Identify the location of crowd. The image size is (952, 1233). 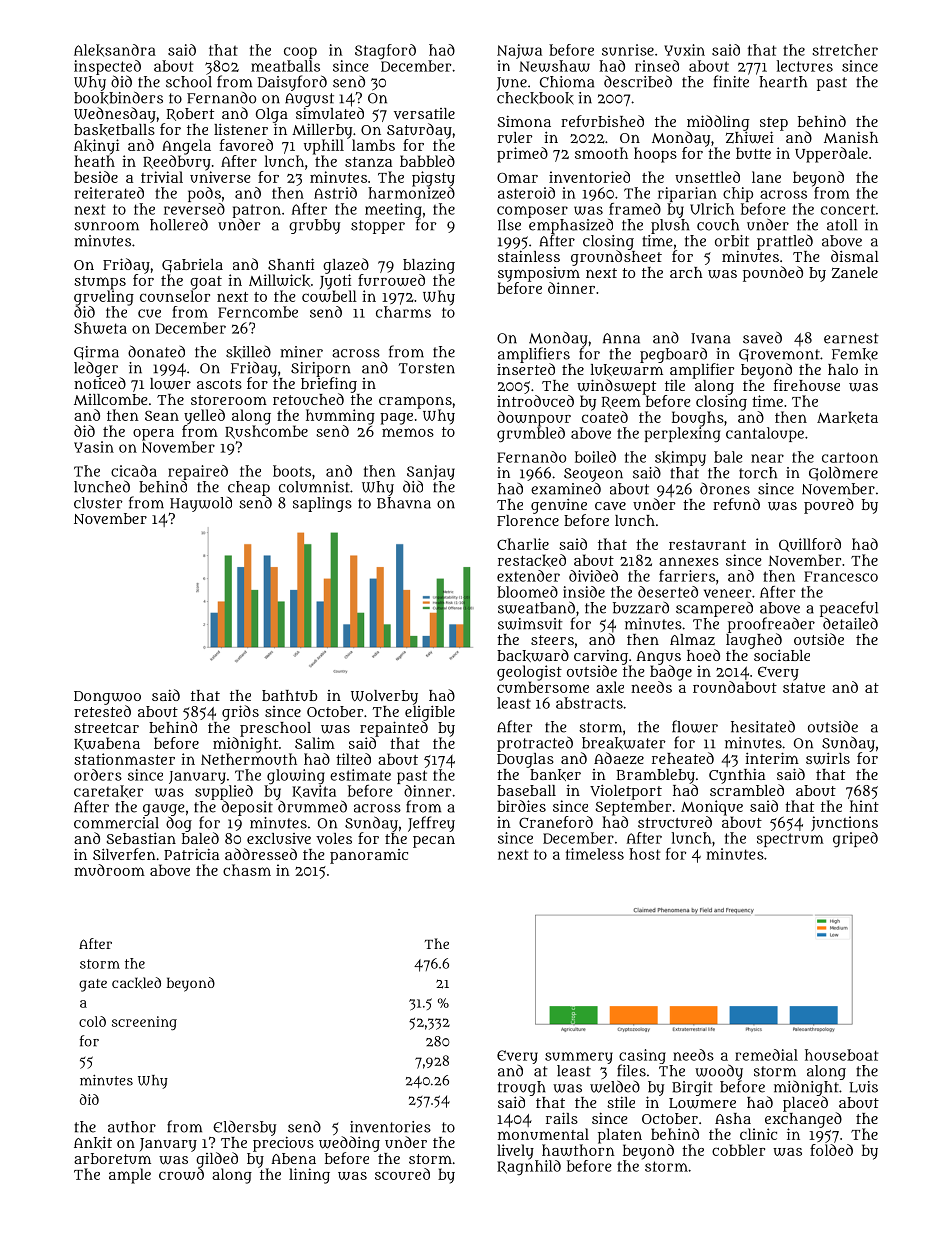
(181, 1174).
